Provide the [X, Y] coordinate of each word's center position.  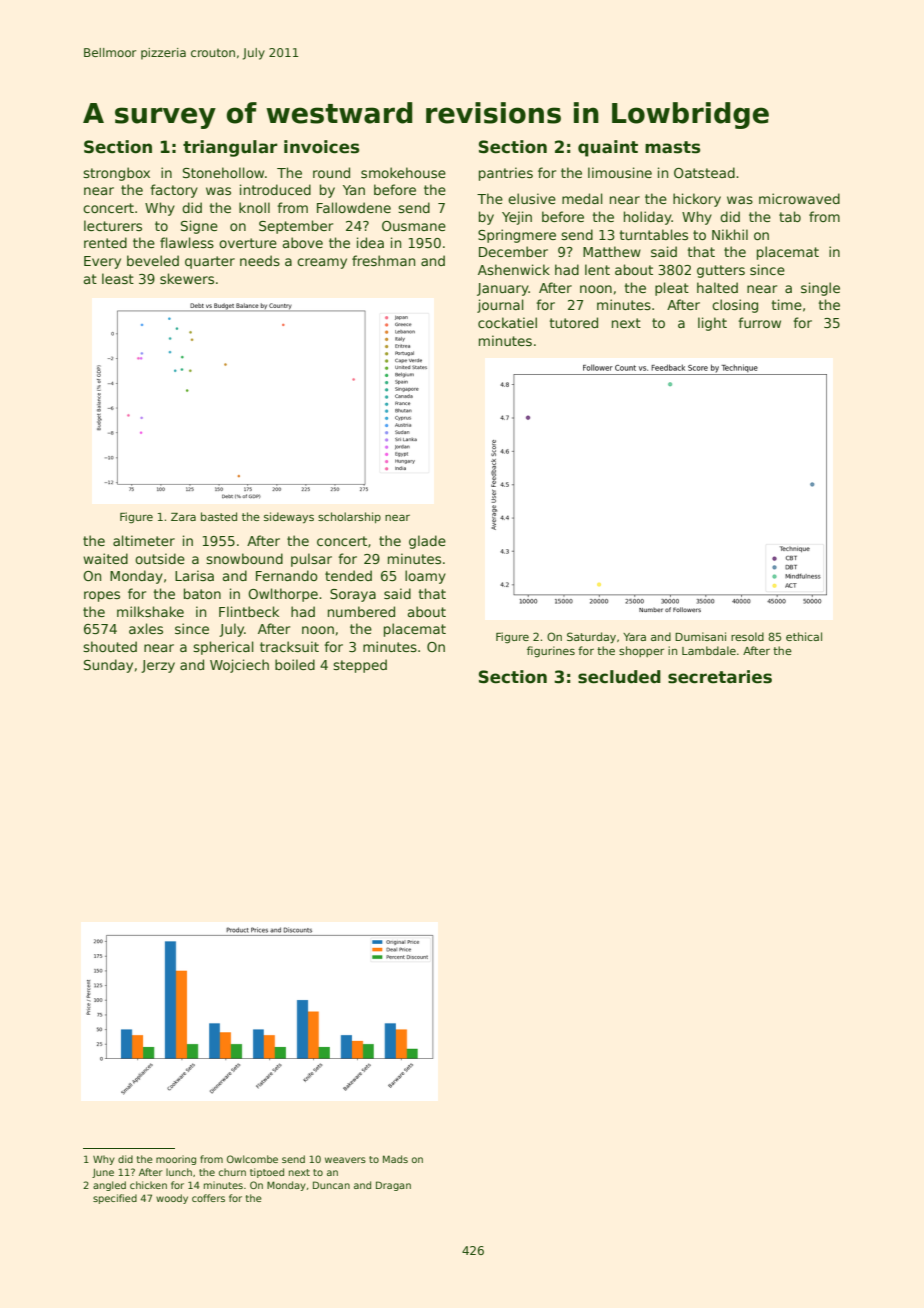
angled [109, 1186]
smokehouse [403, 172]
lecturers [113, 225]
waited [105, 558]
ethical [804, 636]
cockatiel [507, 322]
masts [672, 147]
